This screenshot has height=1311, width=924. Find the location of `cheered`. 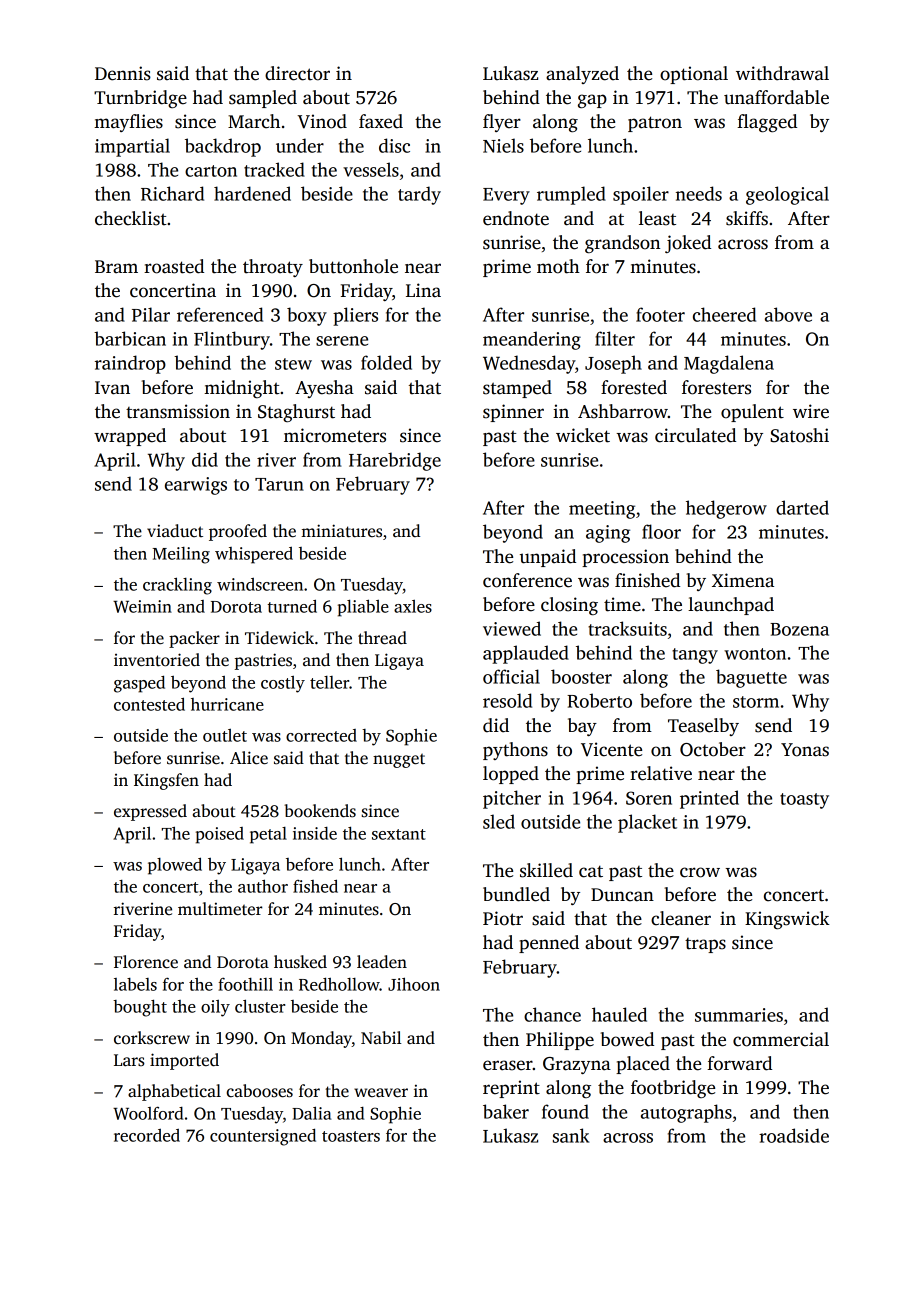

cheered is located at coordinates (724, 314).
